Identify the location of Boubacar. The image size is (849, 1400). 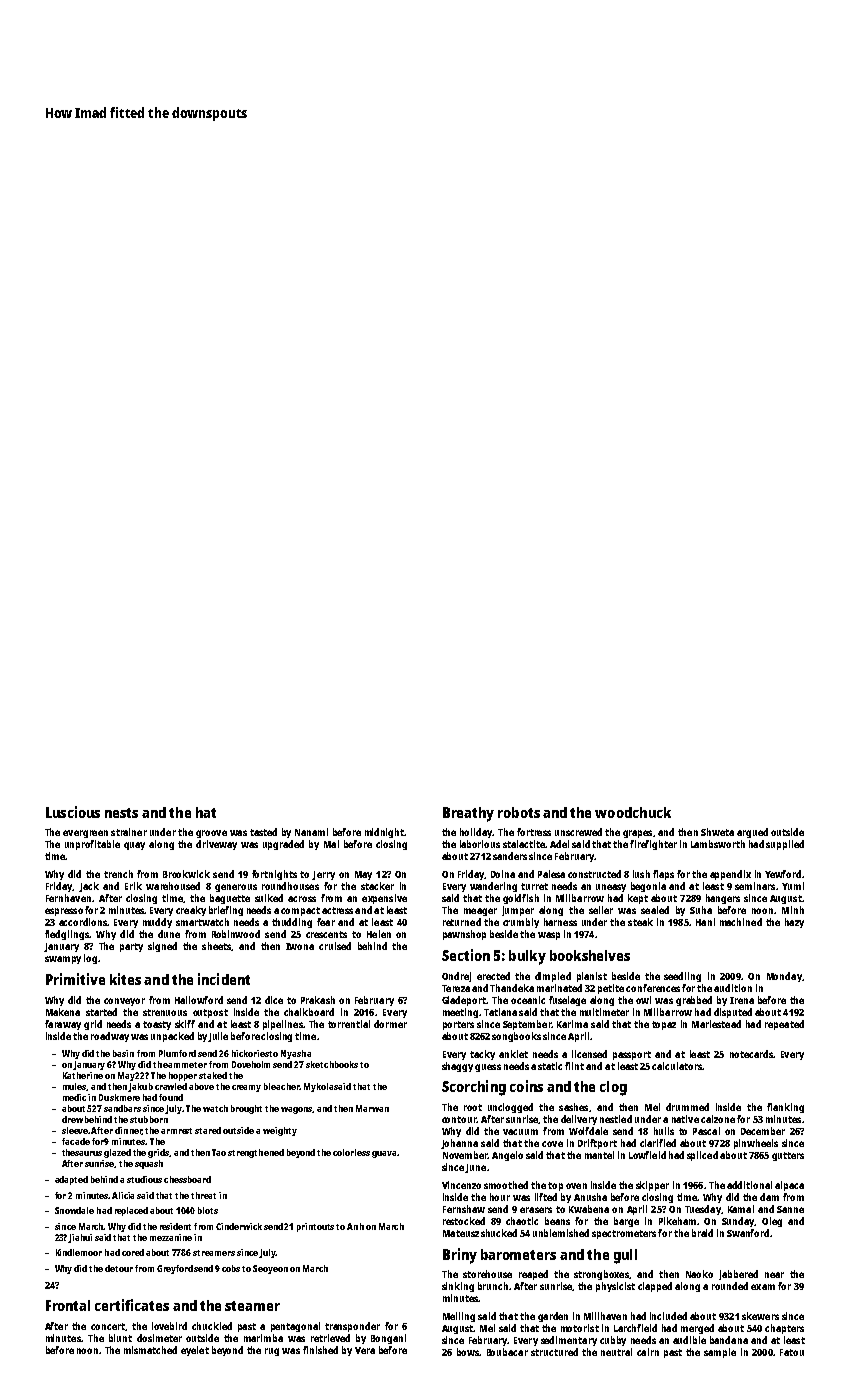
(507, 1352).
